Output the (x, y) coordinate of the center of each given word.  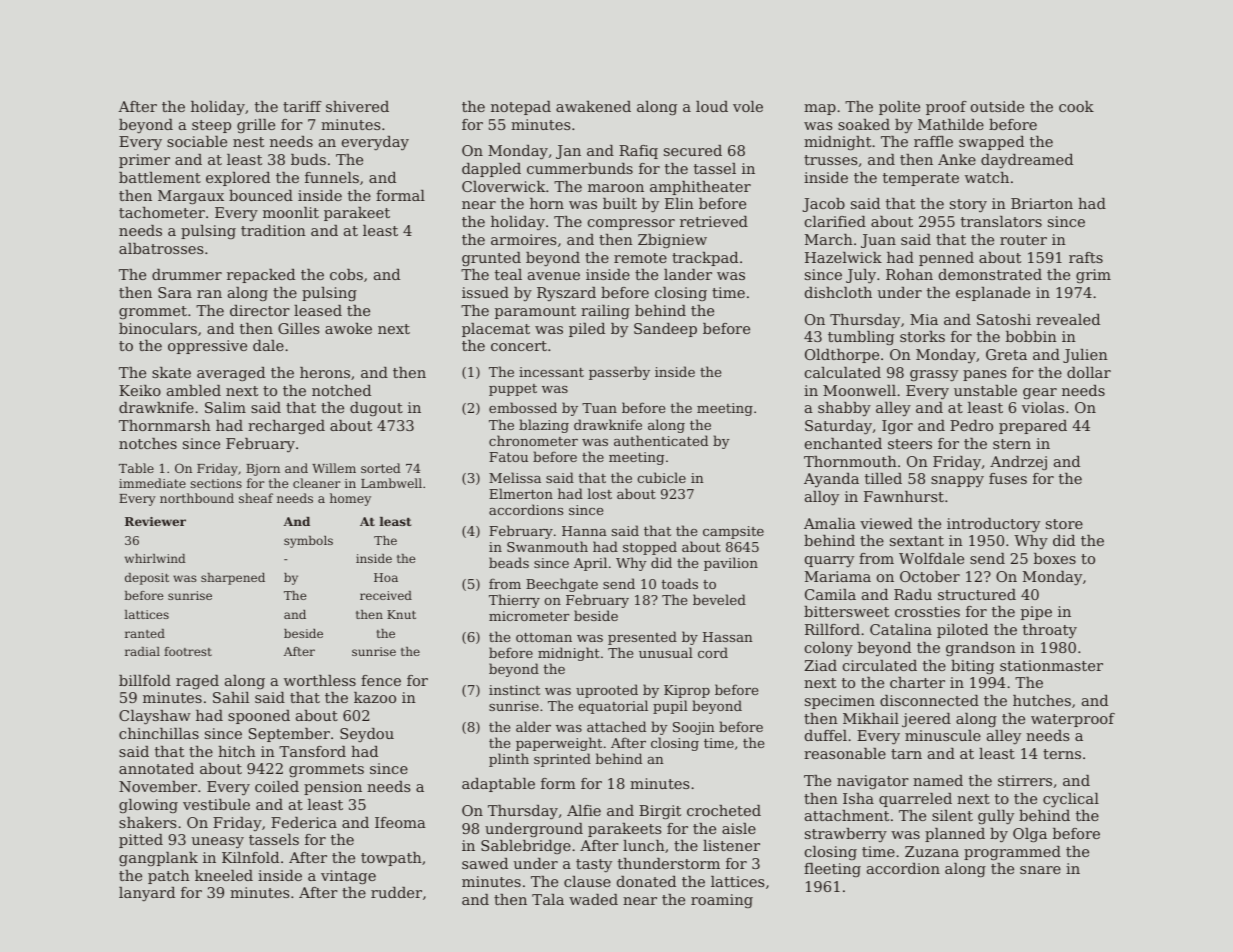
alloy (822, 498)
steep (211, 126)
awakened (593, 106)
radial (142, 651)
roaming (722, 901)
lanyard (147, 894)
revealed (1068, 319)
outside (997, 106)
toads (680, 583)
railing (605, 312)
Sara (175, 292)
